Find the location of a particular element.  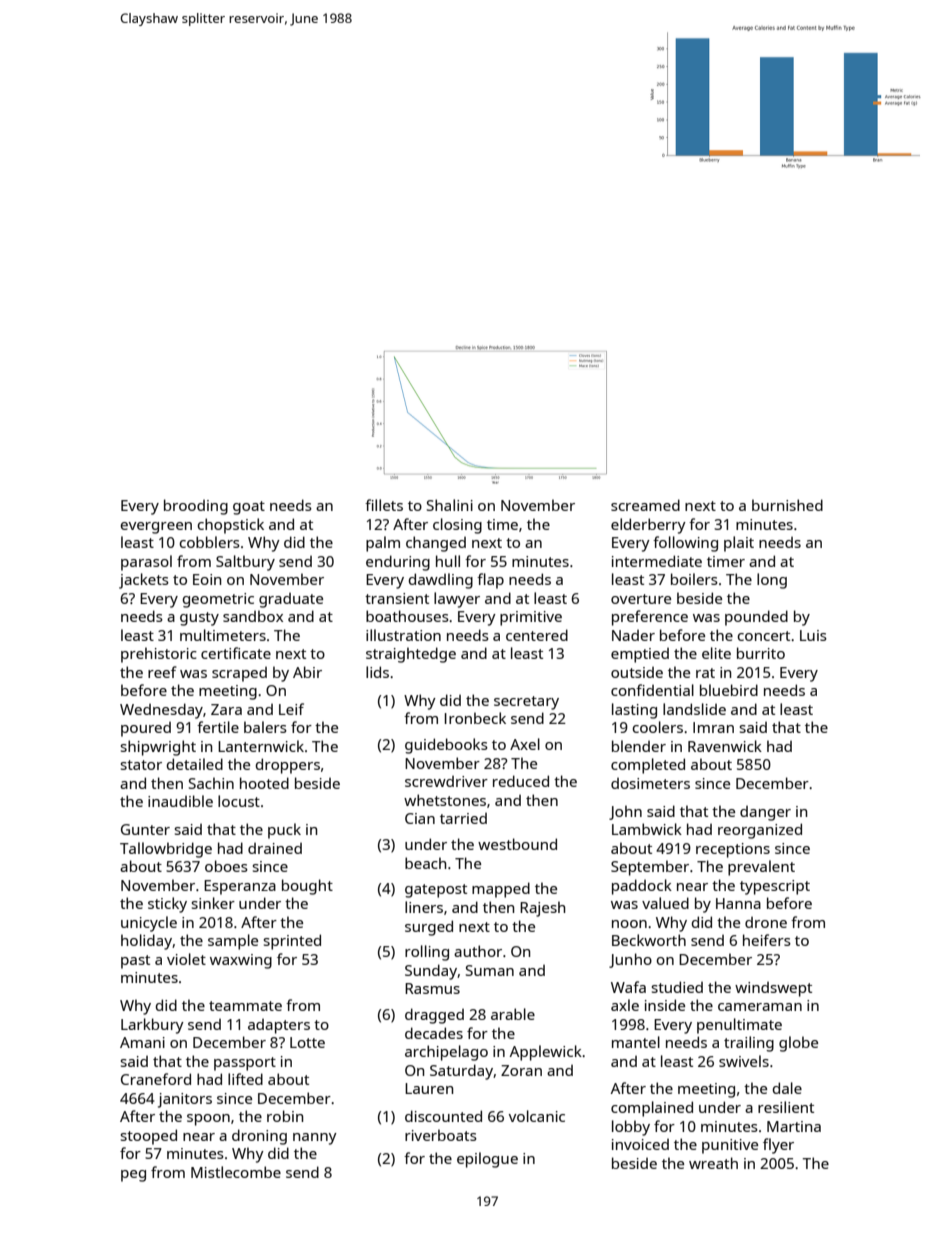

resilient is located at coordinates (786, 1107).
